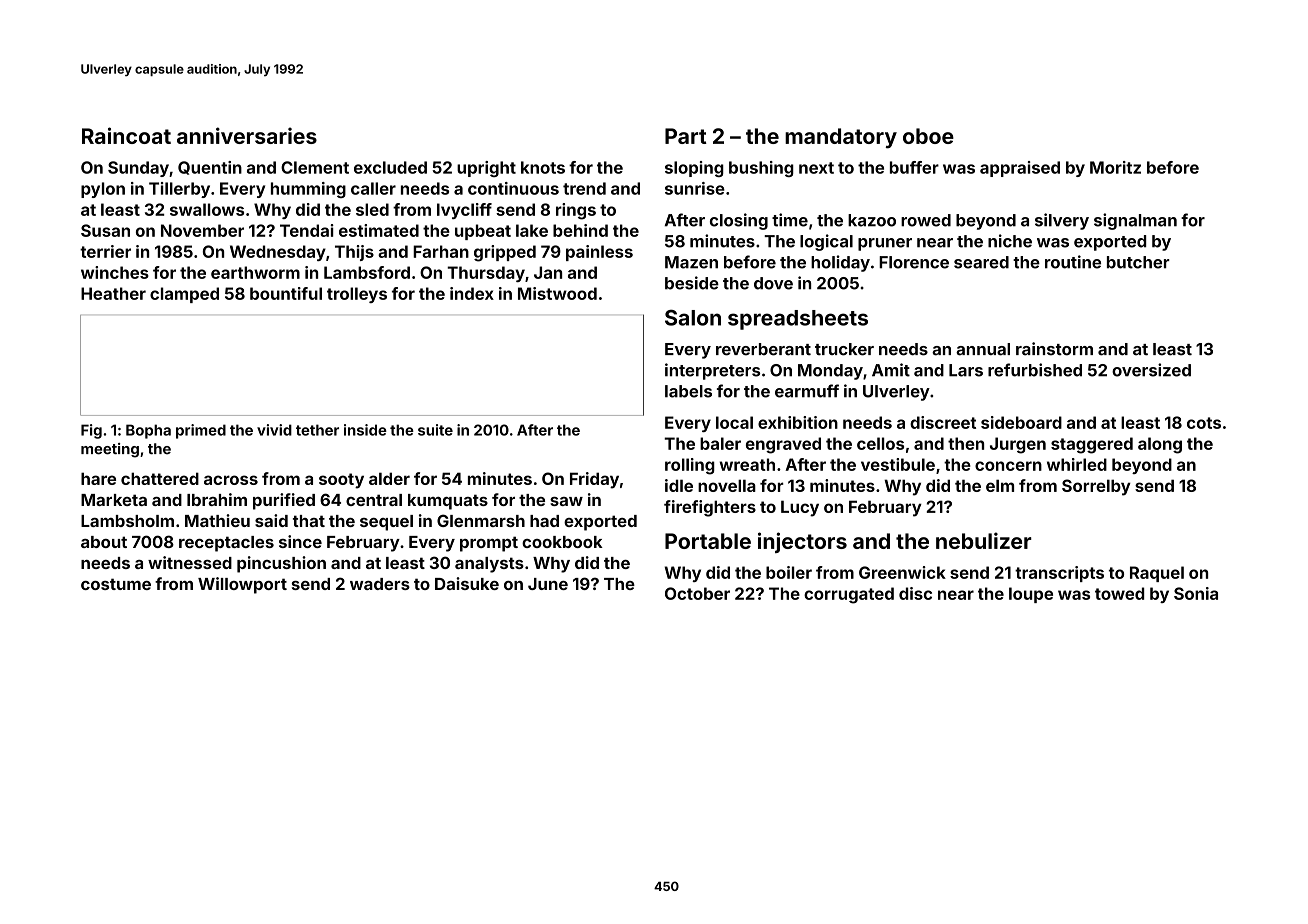 This screenshot has height=924, width=1308. I want to click on suite, so click(435, 430).
